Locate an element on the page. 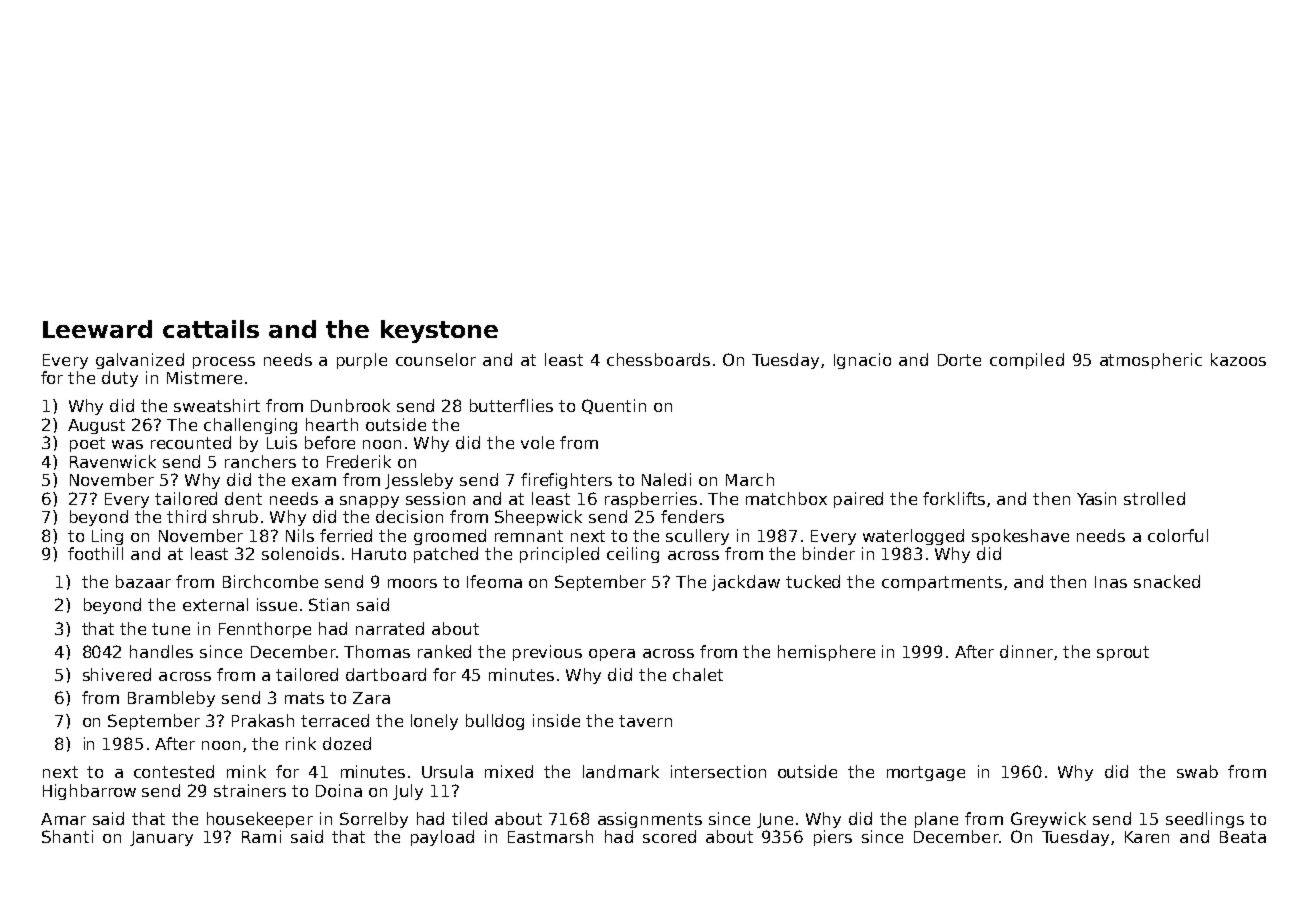 This image has width=1308, height=924. kazoos is located at coordinates (1238, 359).
